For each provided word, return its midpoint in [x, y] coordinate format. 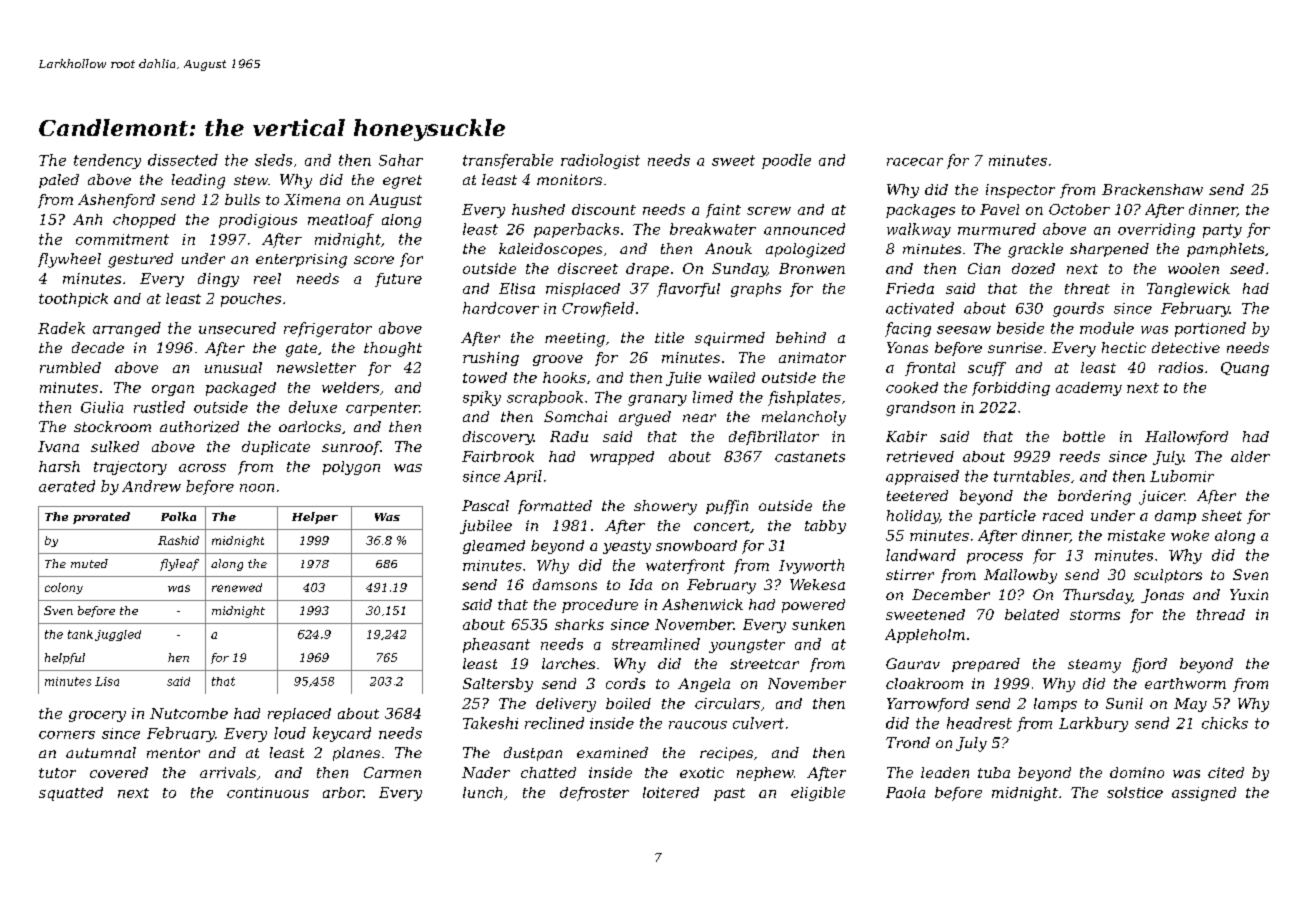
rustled [159, 407]
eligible [818, 794]
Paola [905, 792]
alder [1250, 456]
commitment [122, 239]
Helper [315, 518]
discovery [498, 438]
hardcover [501, 308]
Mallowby [1020, 576]
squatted [71, 794]
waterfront [685, 566]
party [1222, 231]
